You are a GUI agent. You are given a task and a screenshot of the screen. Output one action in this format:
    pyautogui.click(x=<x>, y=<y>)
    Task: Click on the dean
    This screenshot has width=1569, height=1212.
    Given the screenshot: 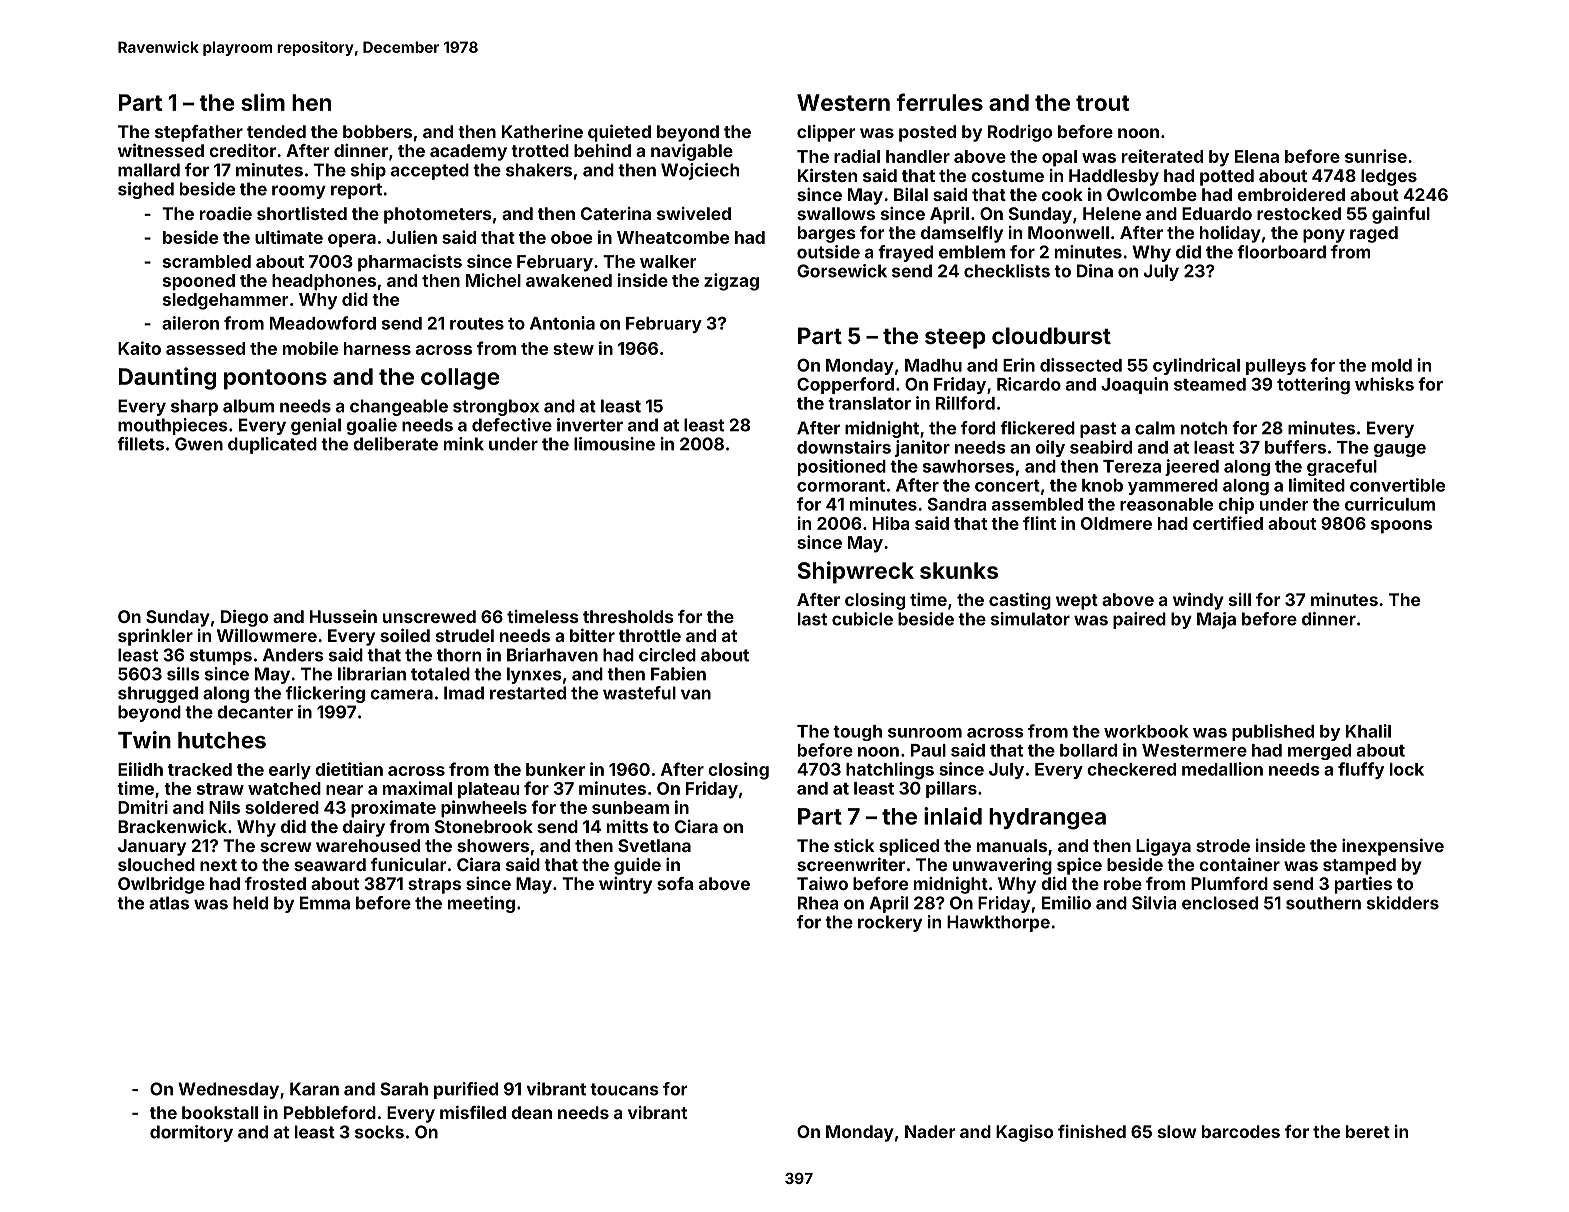 What is the action you would take?
    pyautogui.click(x=531, y=1112)
